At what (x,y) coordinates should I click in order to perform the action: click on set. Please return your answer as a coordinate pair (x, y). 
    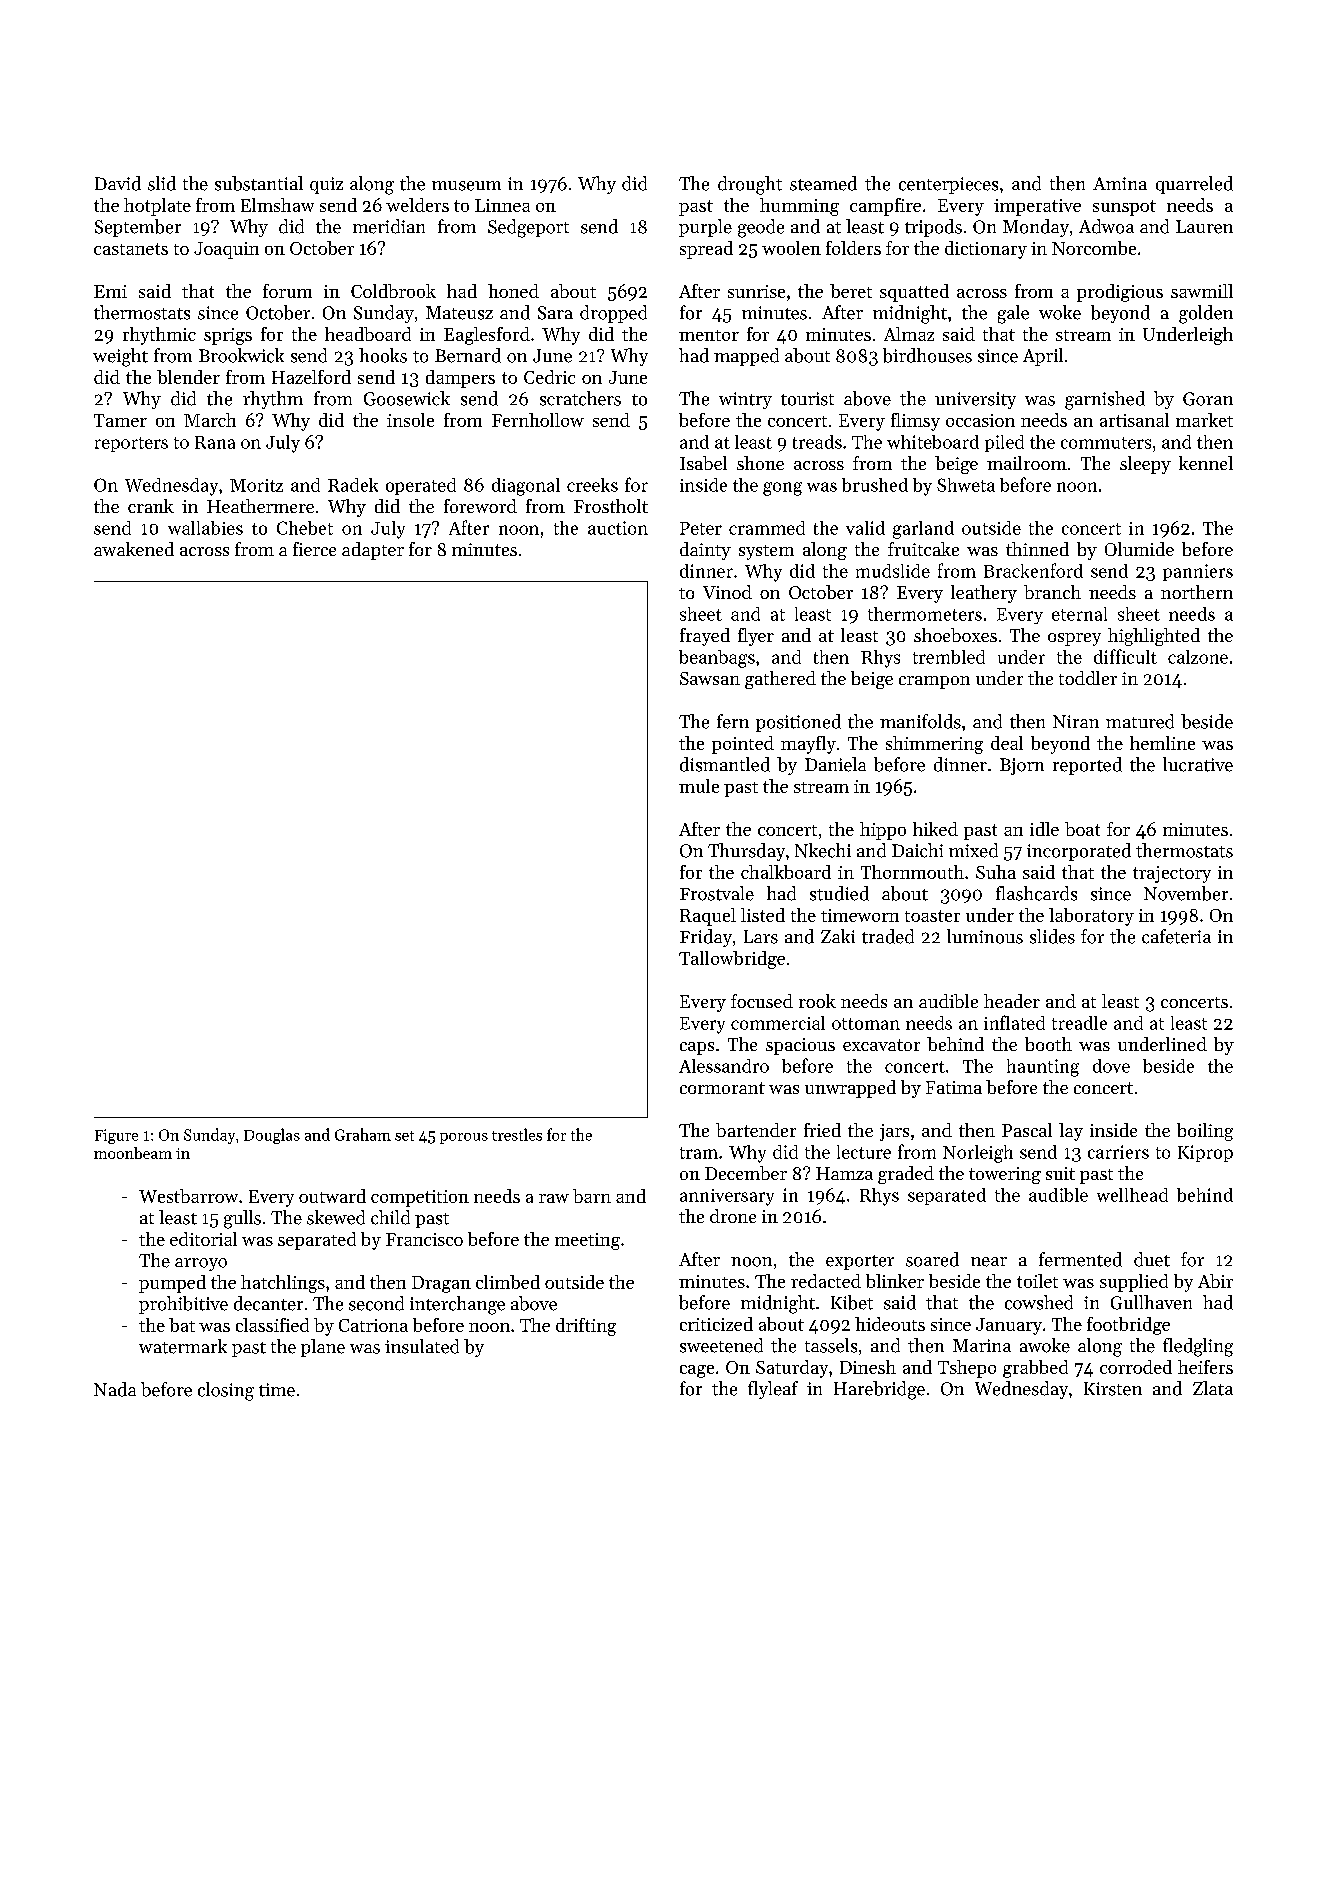
    Looking at the image, I should click on (404, 1136).
